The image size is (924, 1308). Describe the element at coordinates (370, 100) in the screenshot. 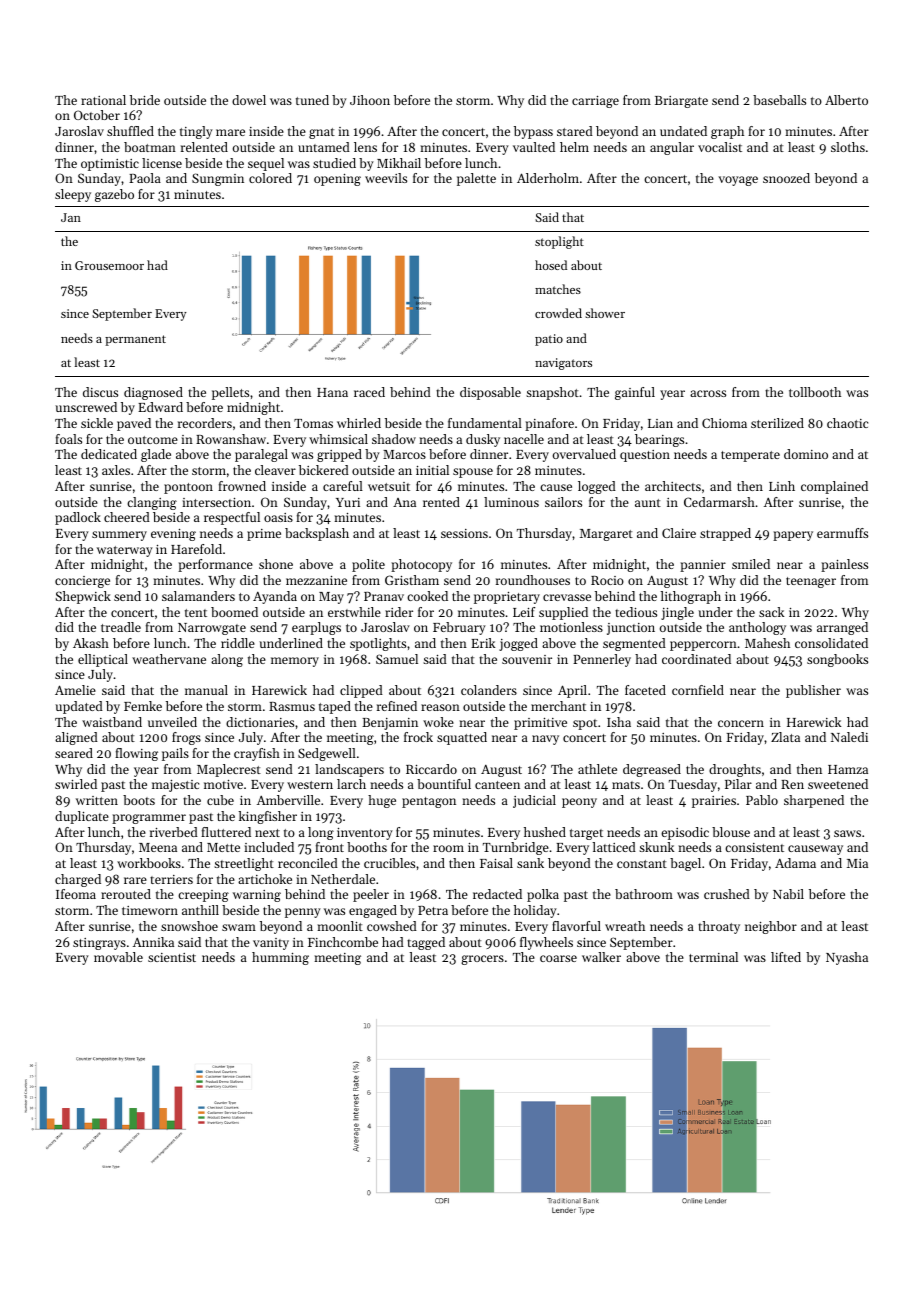

I see `Jihoon` at that location.
